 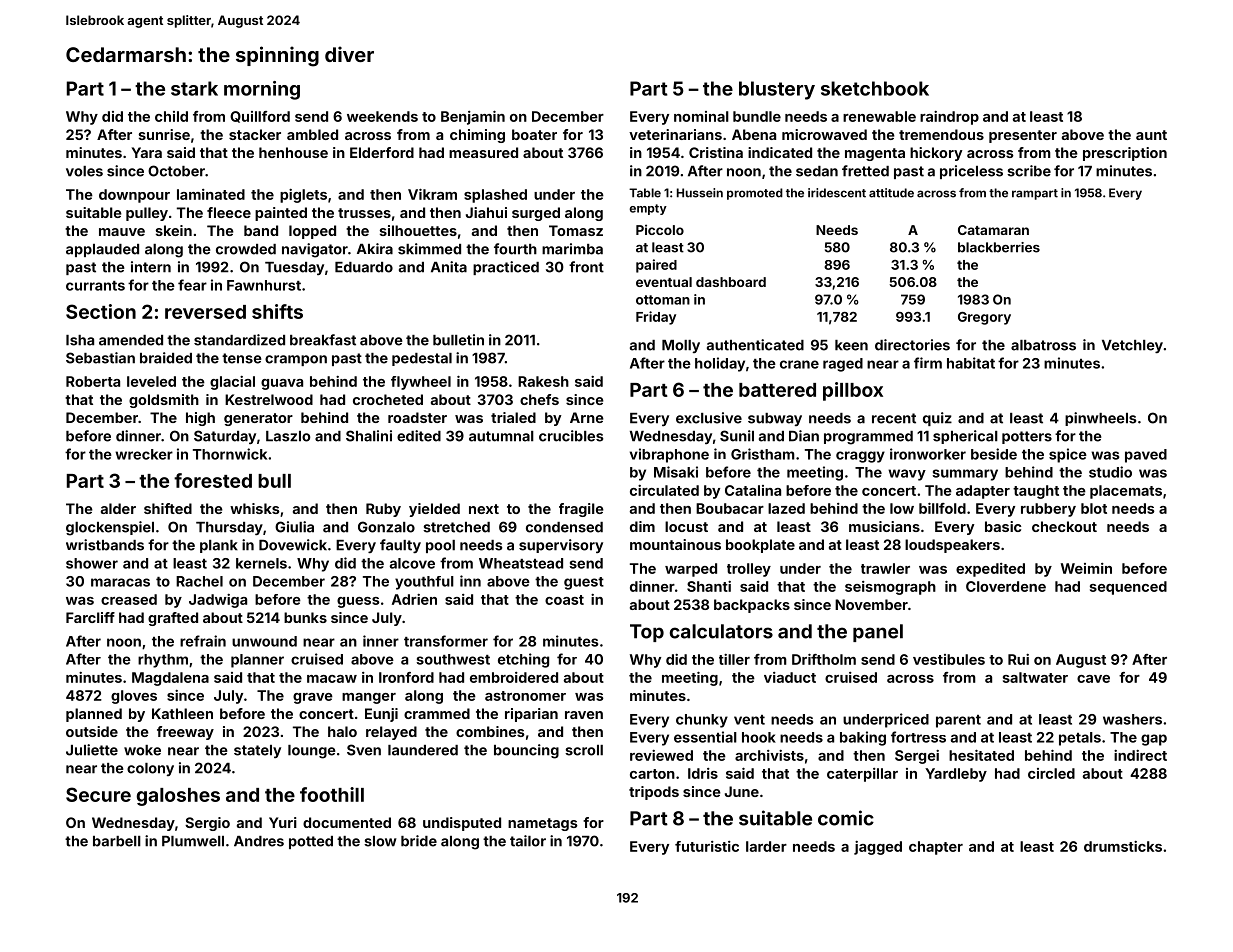 What do you see at coordinates (313, 698) in the screenshot?
I see `grave` at bounding box center [313, 698].
